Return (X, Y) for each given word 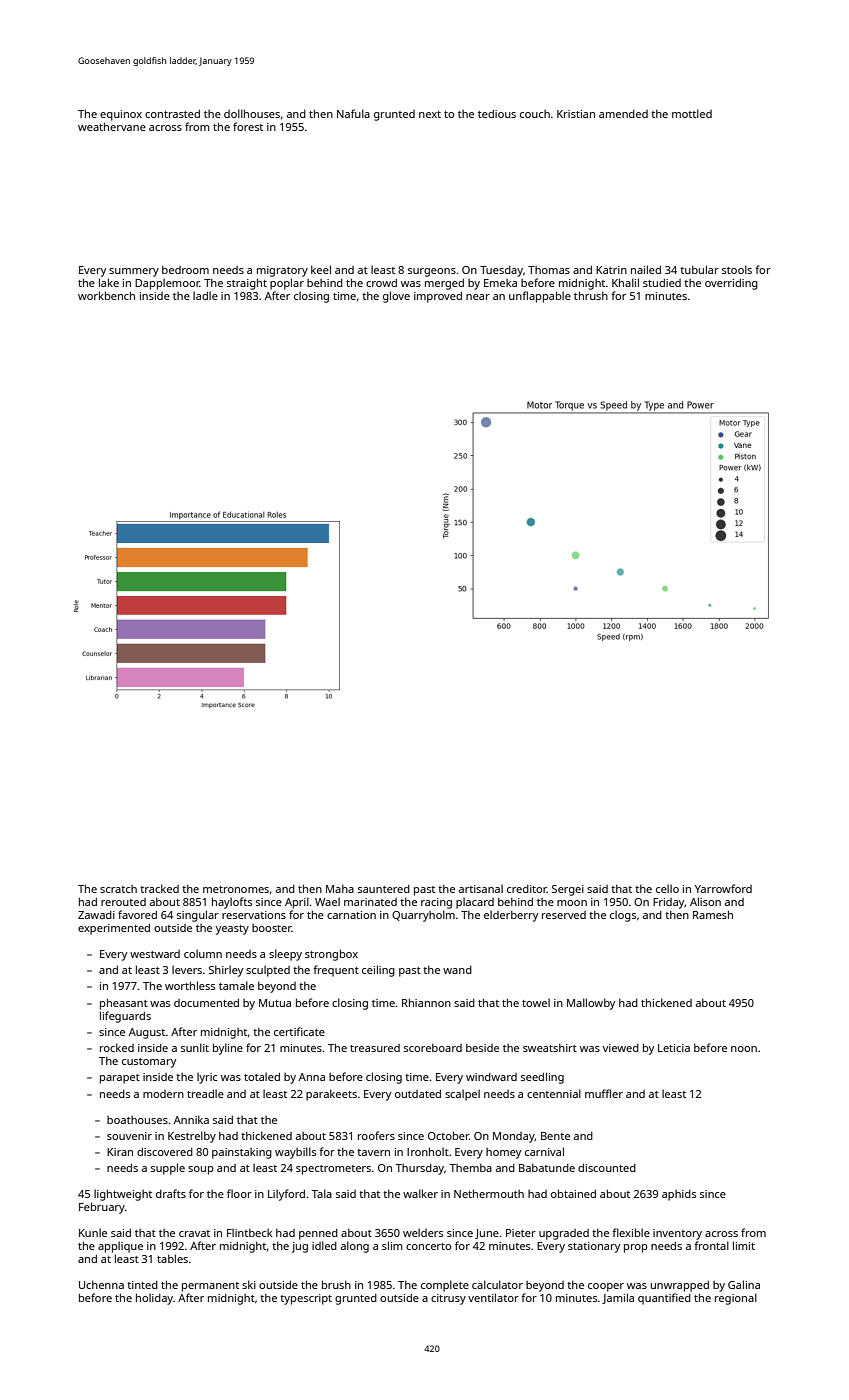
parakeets (331, 1095)
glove (396, 297)
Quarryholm (423, 916)
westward (155, 954)
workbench (106, 295)
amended (623, 114)
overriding (731, 284)
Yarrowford (723, 888)
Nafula (353, 113)
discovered (165, 1152)
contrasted (172, 114)
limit (744, 1245)
